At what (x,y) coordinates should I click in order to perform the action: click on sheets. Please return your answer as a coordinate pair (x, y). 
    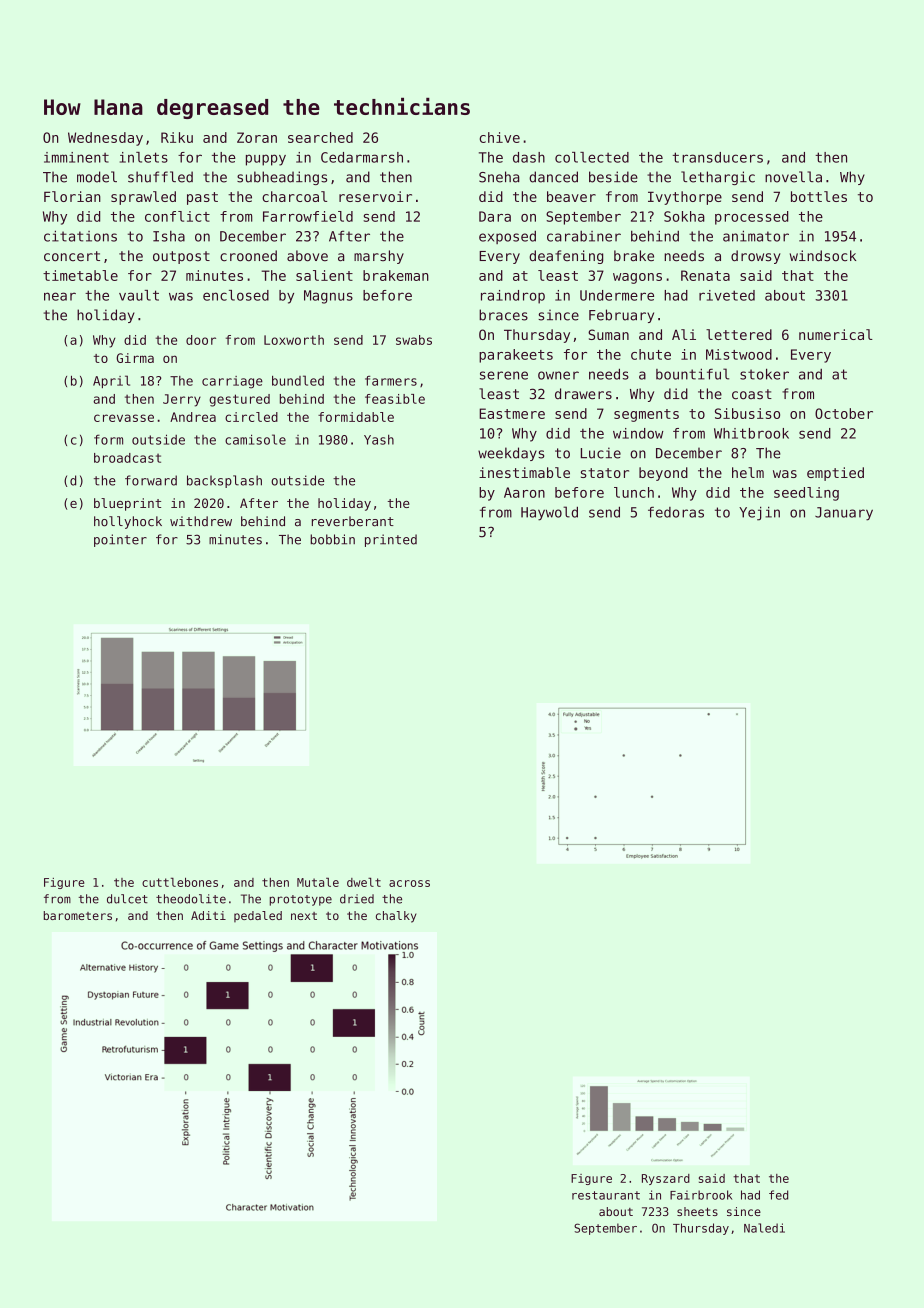
    Looking at the image, I should click on (697, 1211).
